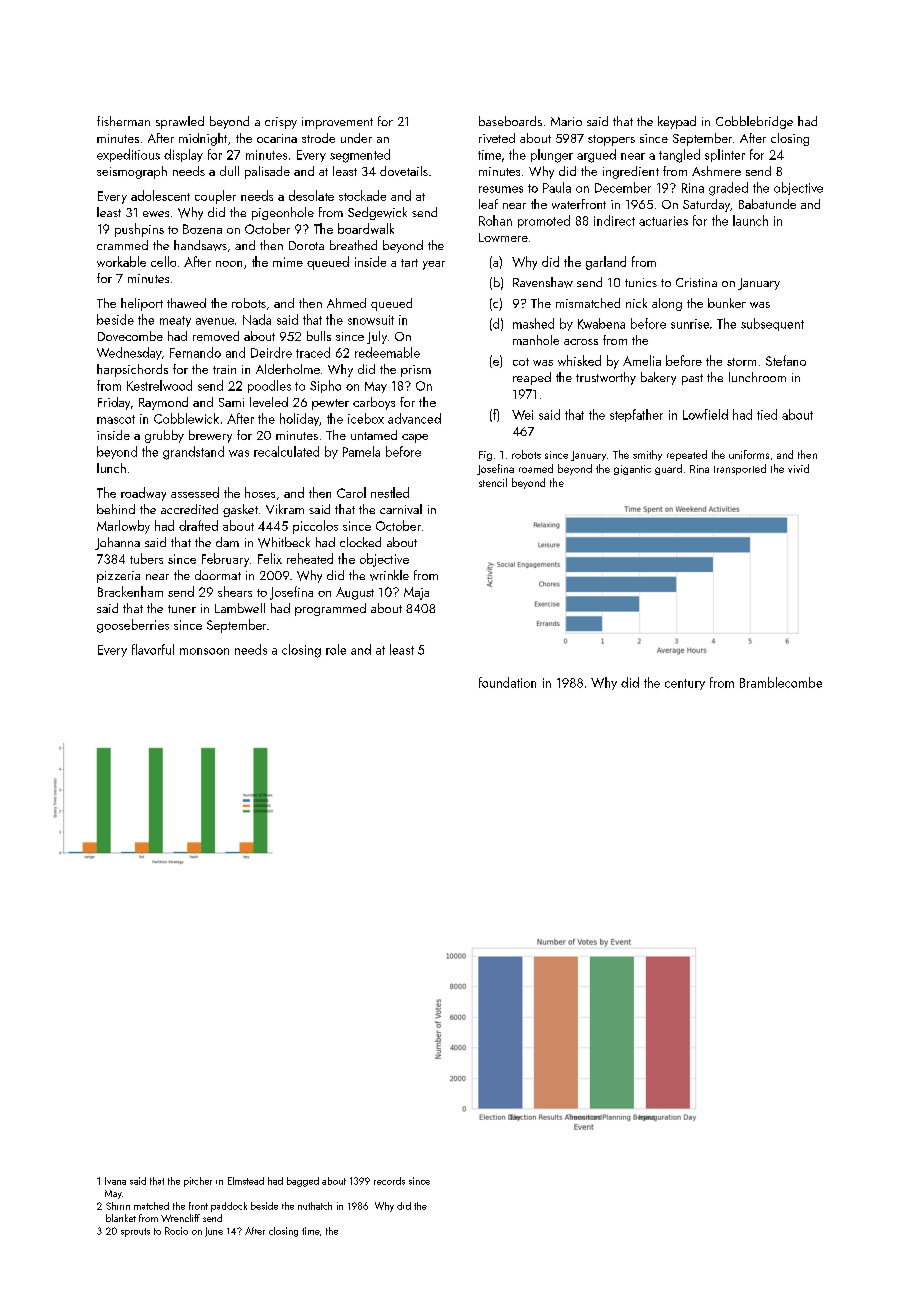  I want to click on bagged, so click(303, 1182).
